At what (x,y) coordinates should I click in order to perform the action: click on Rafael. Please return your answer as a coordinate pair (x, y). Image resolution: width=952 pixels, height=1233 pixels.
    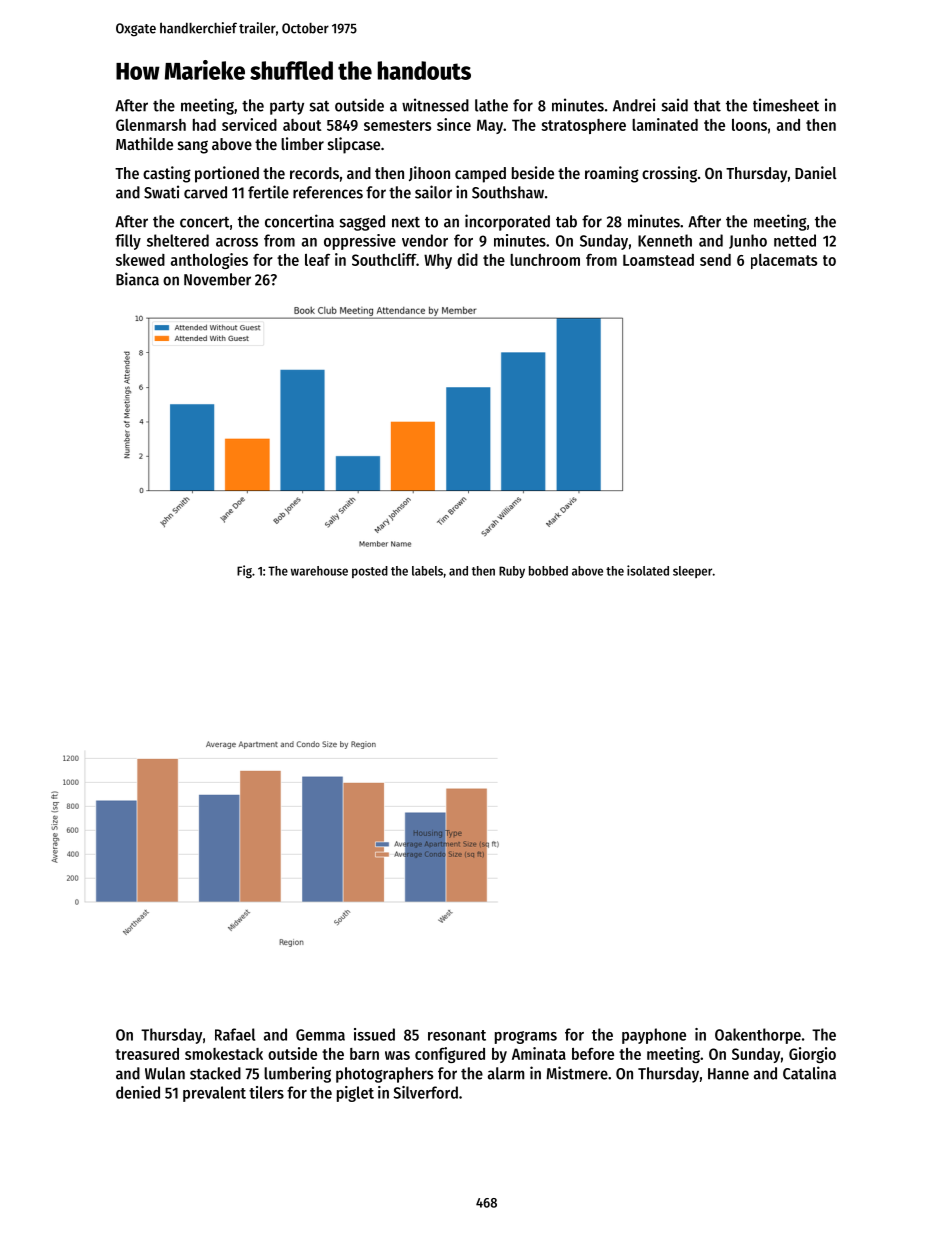
    Looking at the image, I should click on (235, 1034).
